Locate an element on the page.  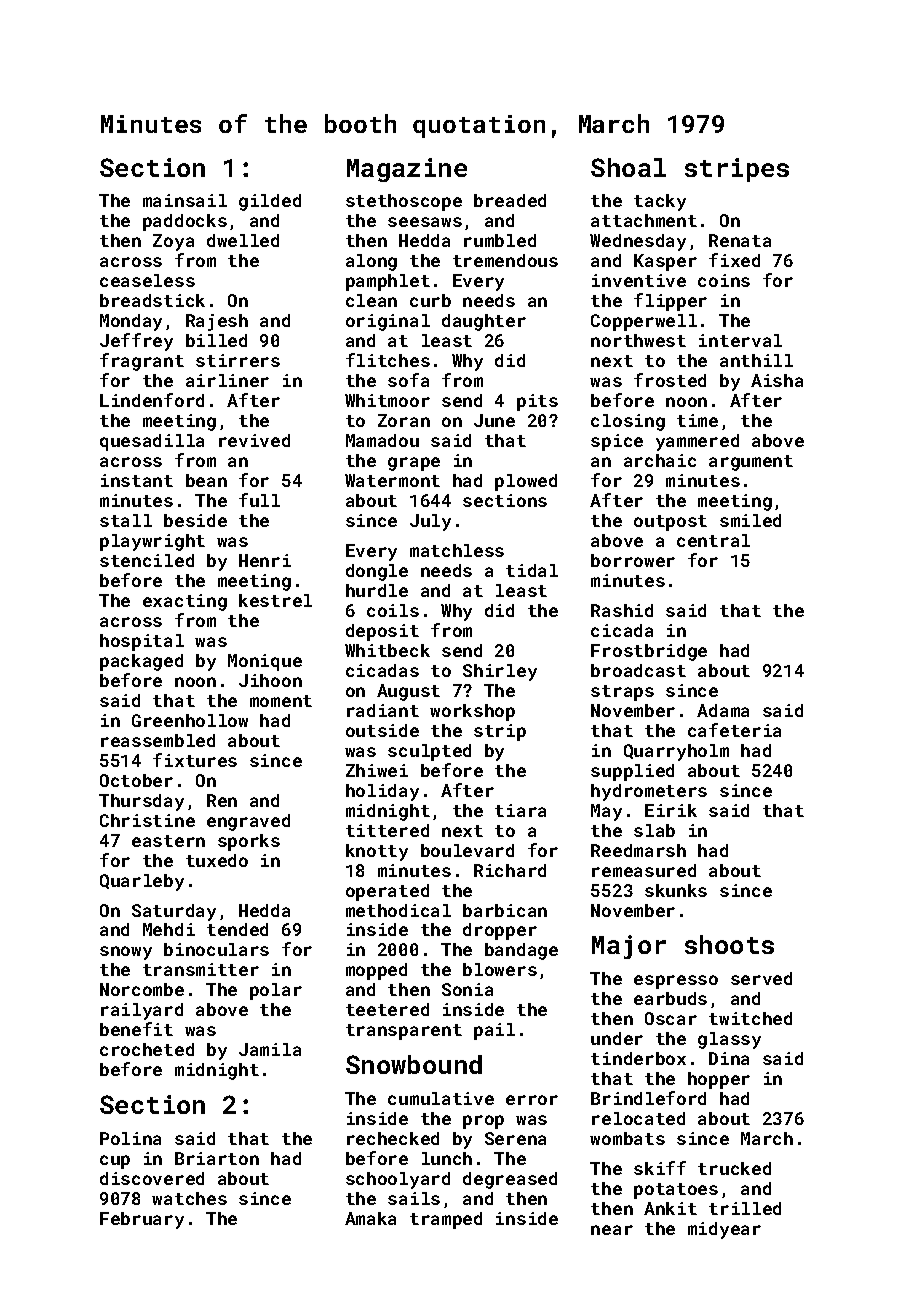
near is located at coordinates (612, 1230).
